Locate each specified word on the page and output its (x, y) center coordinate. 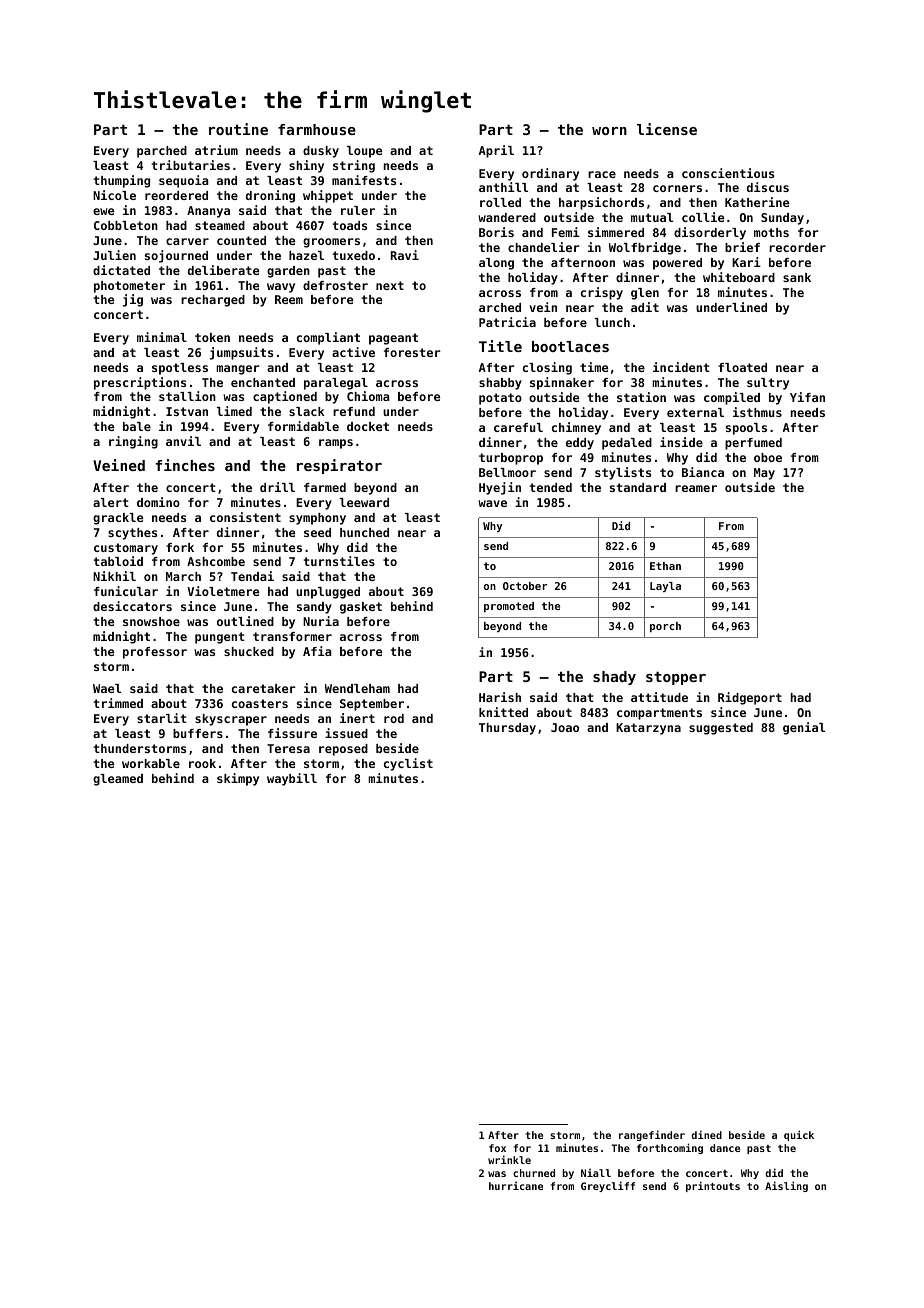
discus (768, 187)
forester (412, 352)
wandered (507, 217)
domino (158, 502)
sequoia (184, 181)
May (764, 474)
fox (497, 1148)
